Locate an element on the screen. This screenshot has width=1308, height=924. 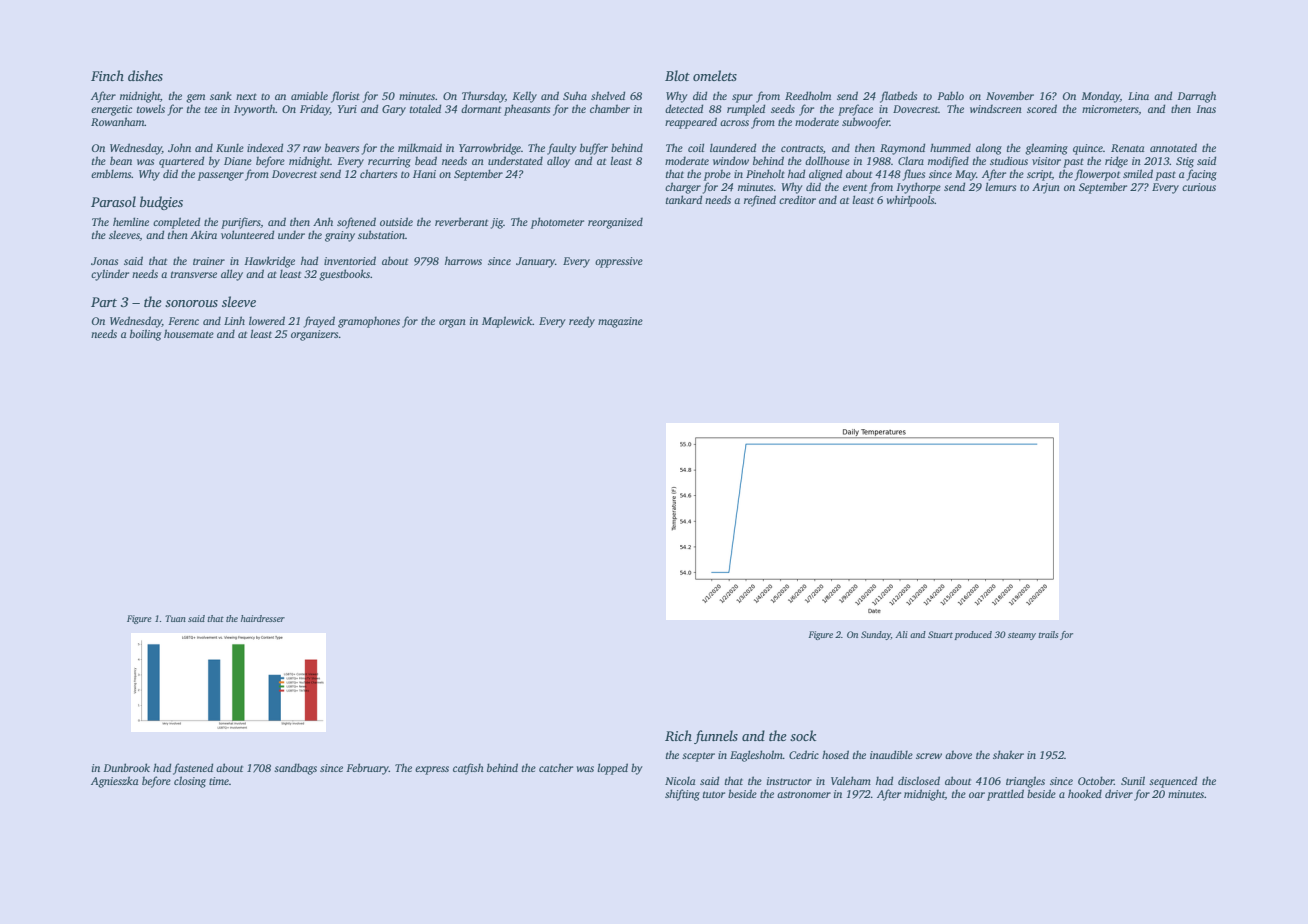
Finch is located at coordinates (107, 75).
